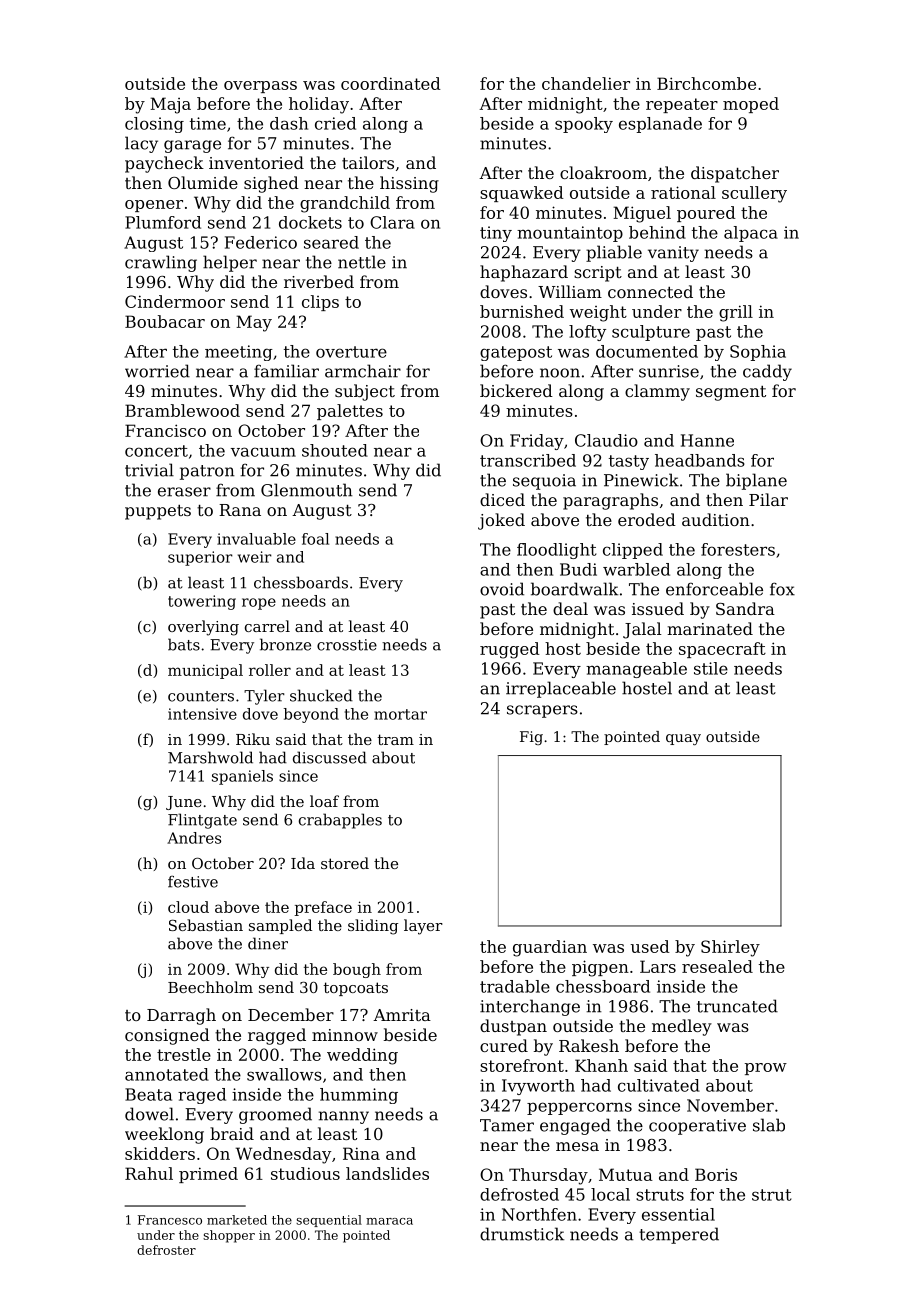 The width and height of the document is (924, 1311). I want to click on Maja, so click(170, 105).
